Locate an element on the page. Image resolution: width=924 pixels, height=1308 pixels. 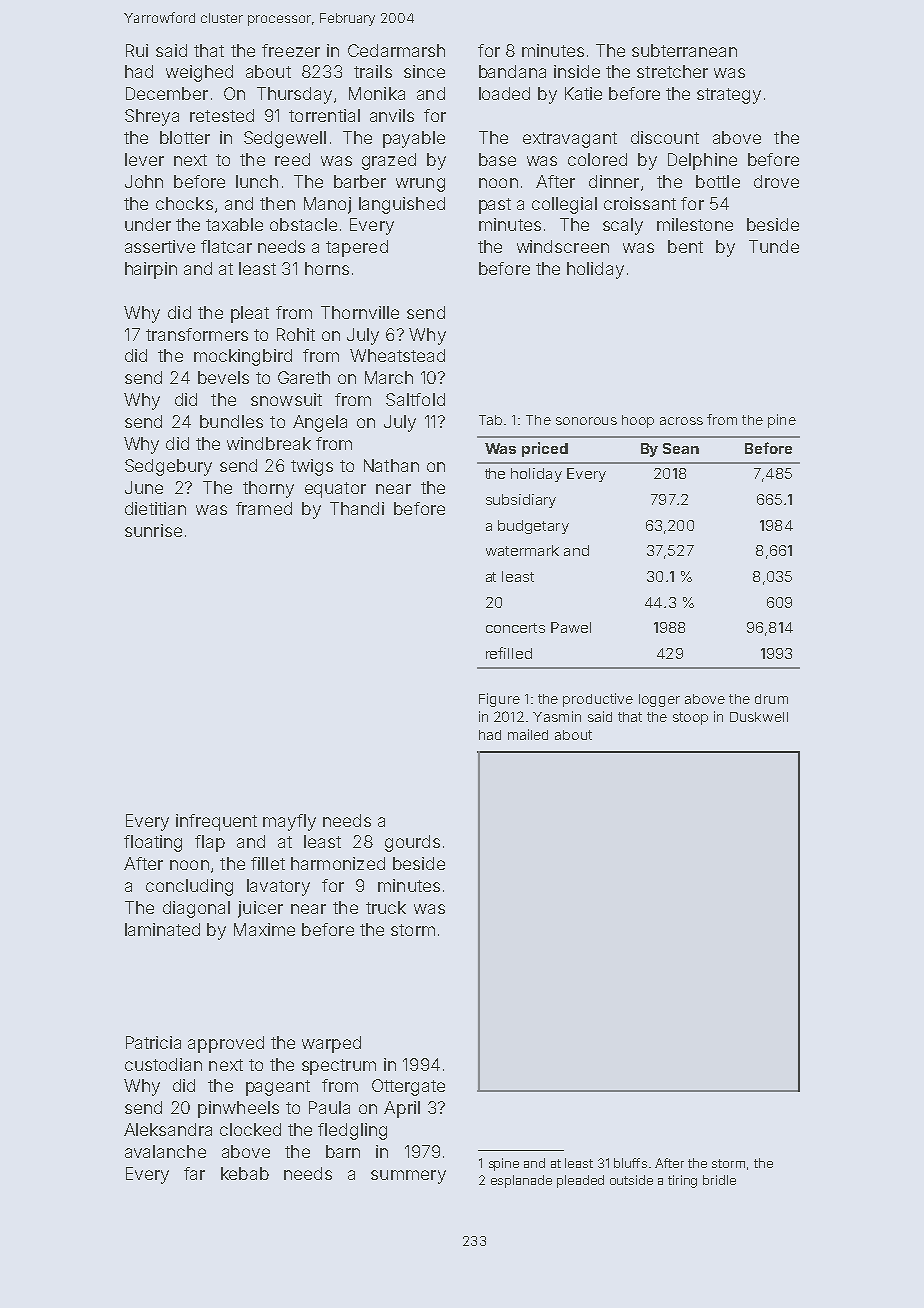
drum is located at coordinates (771, 699).
